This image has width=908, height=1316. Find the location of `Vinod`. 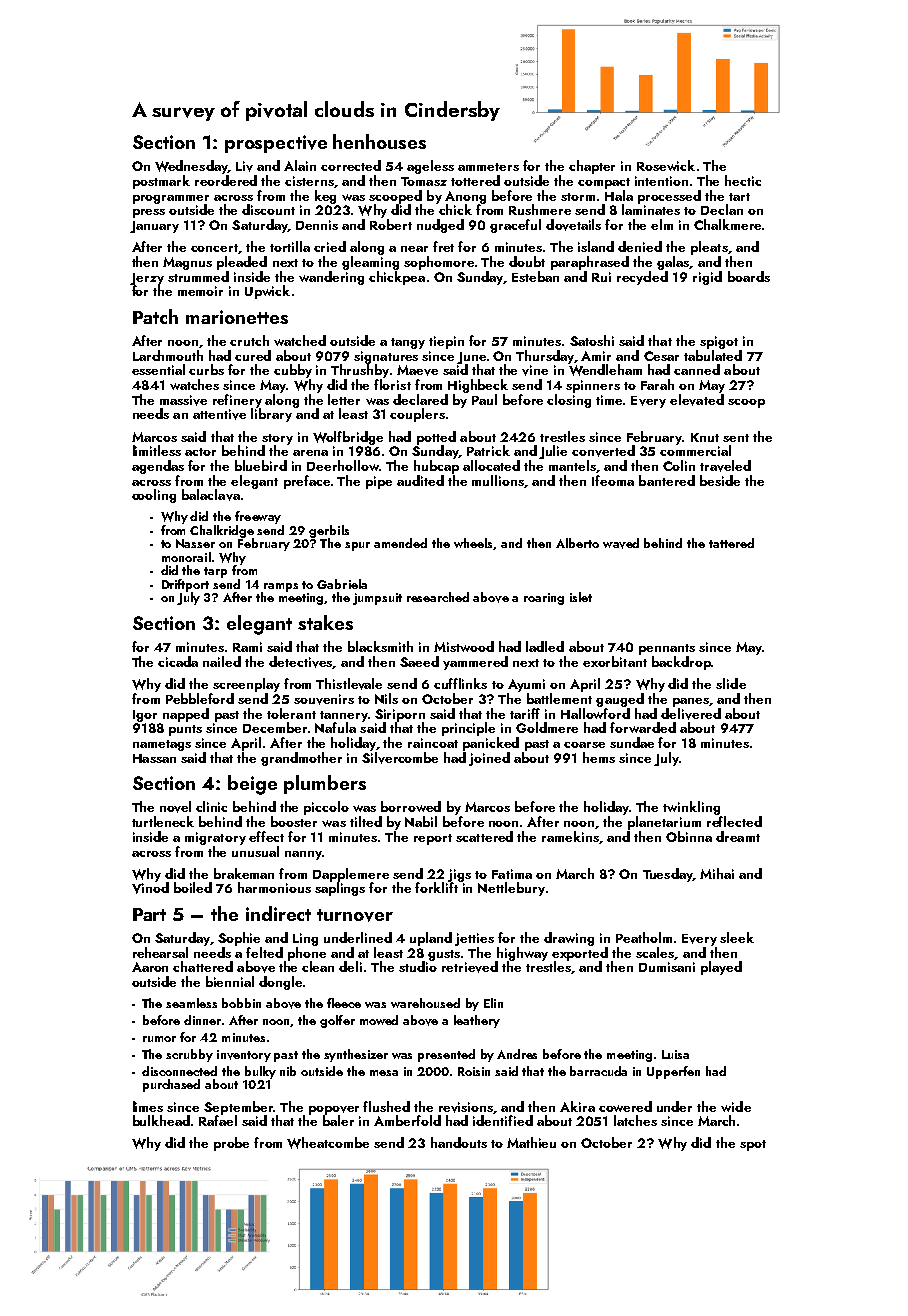

Vinod is located at coordinates (150, 888).
